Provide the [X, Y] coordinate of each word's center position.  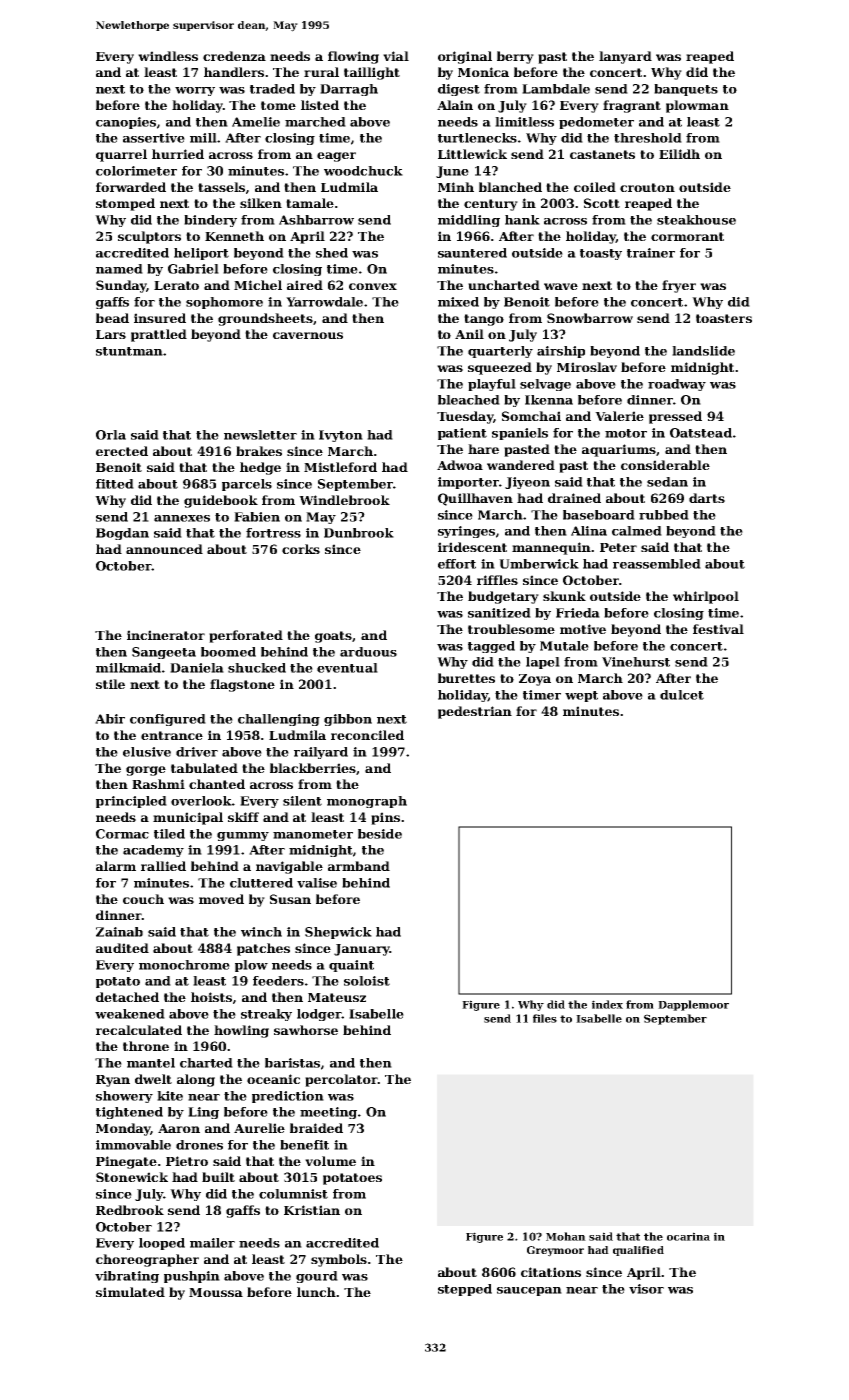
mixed [458, 302]
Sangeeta [164, 653]
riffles [497, 580]
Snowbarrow [590, 318]
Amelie [256, 122]
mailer [212, 1243]
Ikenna [549, 400]
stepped [465, 1290]
